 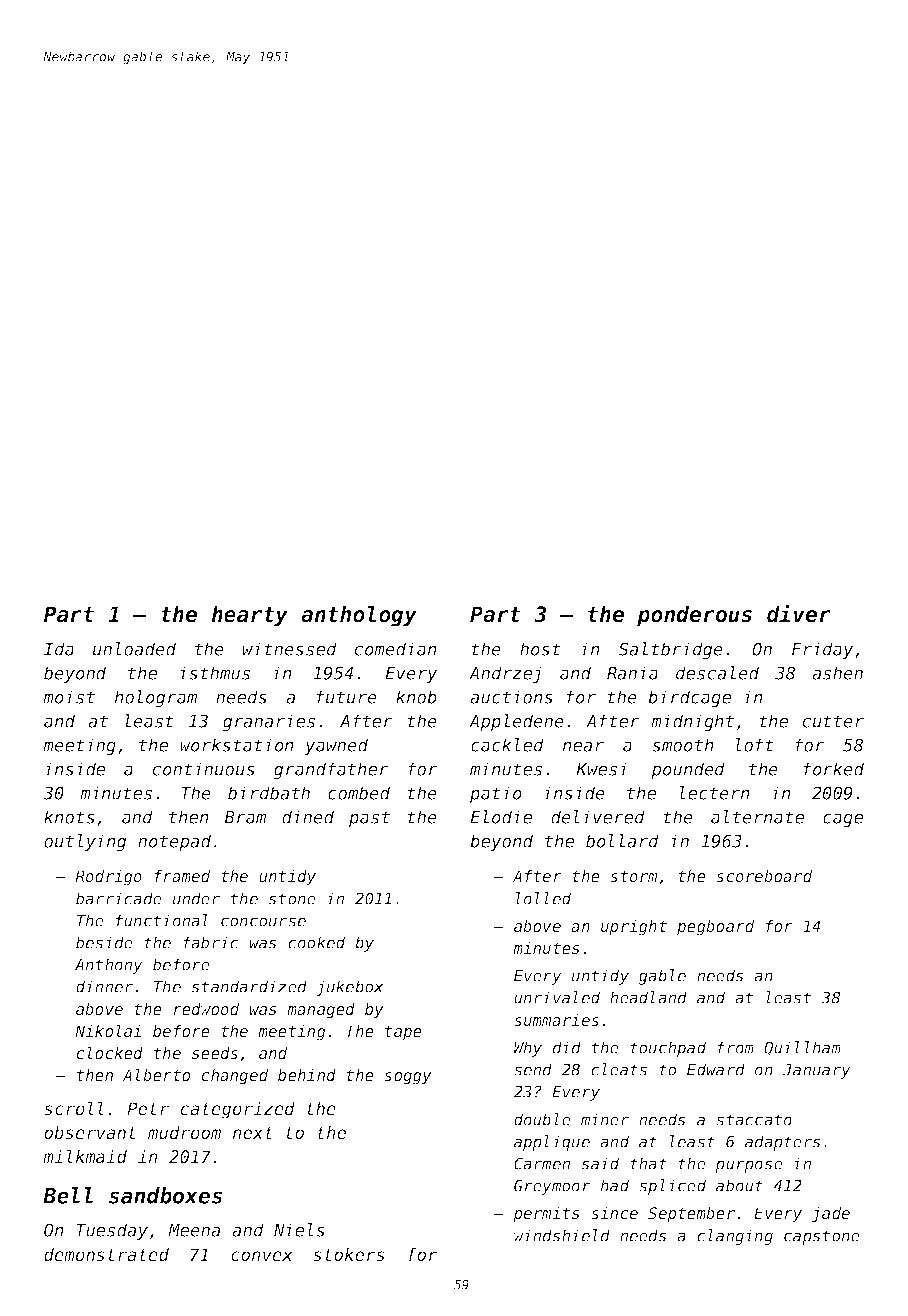 I want to click on Quillham, so click(x=802, y=1048).
